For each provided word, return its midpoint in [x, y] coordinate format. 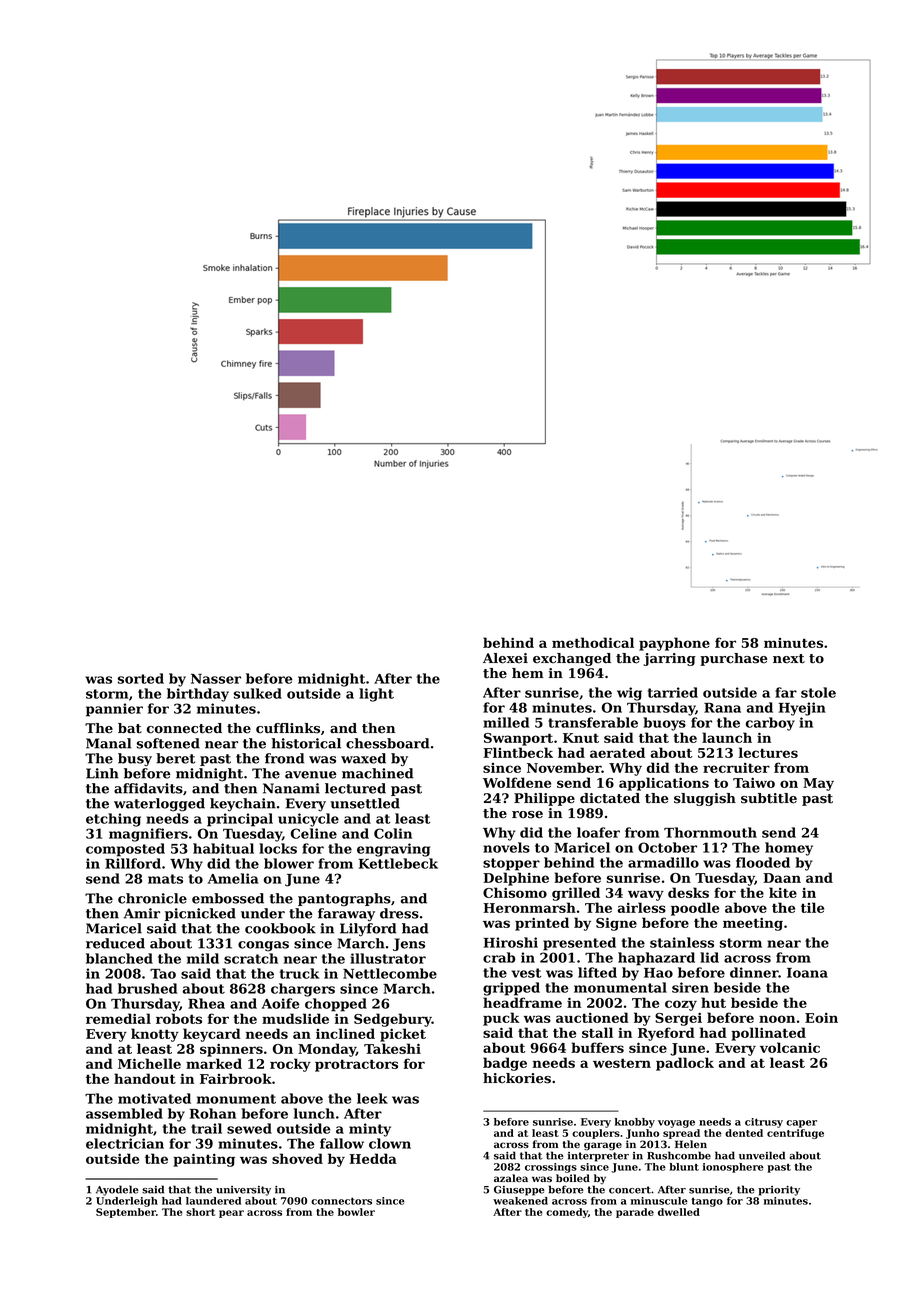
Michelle [149, 1063]
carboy [770, 724]
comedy [567, 1213]
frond [284, 758]
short [200, 1212]
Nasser [216, 679]
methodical [593, 642]
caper [801, 1124]
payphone [674, 644]
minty [370, 1130]
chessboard [387, 743]
